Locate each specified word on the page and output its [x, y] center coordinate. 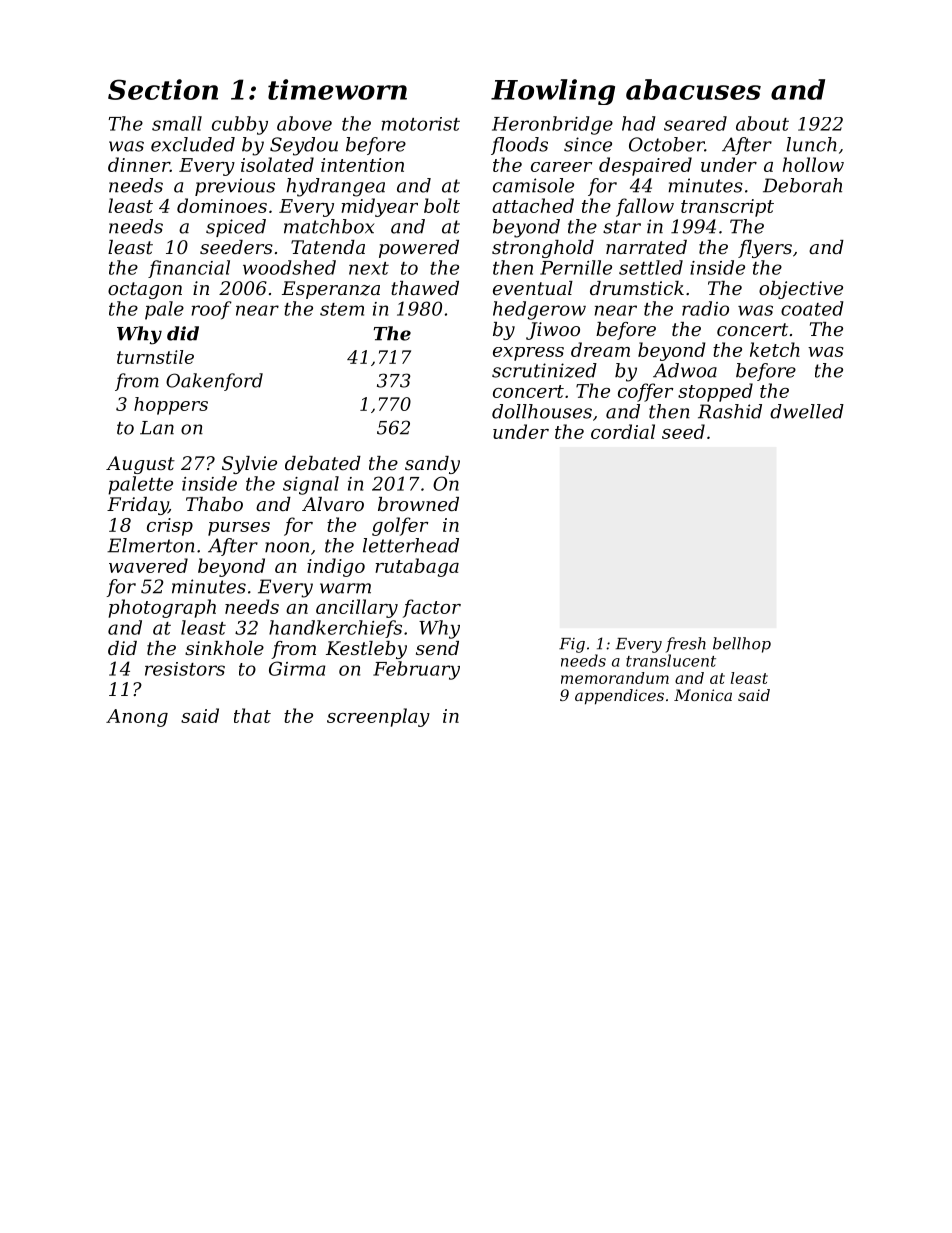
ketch [775, 349]
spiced [236, 228]
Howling [553, 92]
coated [812, 308]
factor [432, 608]
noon [287, 547]
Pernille [576, 267]
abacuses [693, 89]
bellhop [742, 645]
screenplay [378, 717]
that [252, 715]
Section [163, 89]
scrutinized [544, 370]
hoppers [171, 406]
